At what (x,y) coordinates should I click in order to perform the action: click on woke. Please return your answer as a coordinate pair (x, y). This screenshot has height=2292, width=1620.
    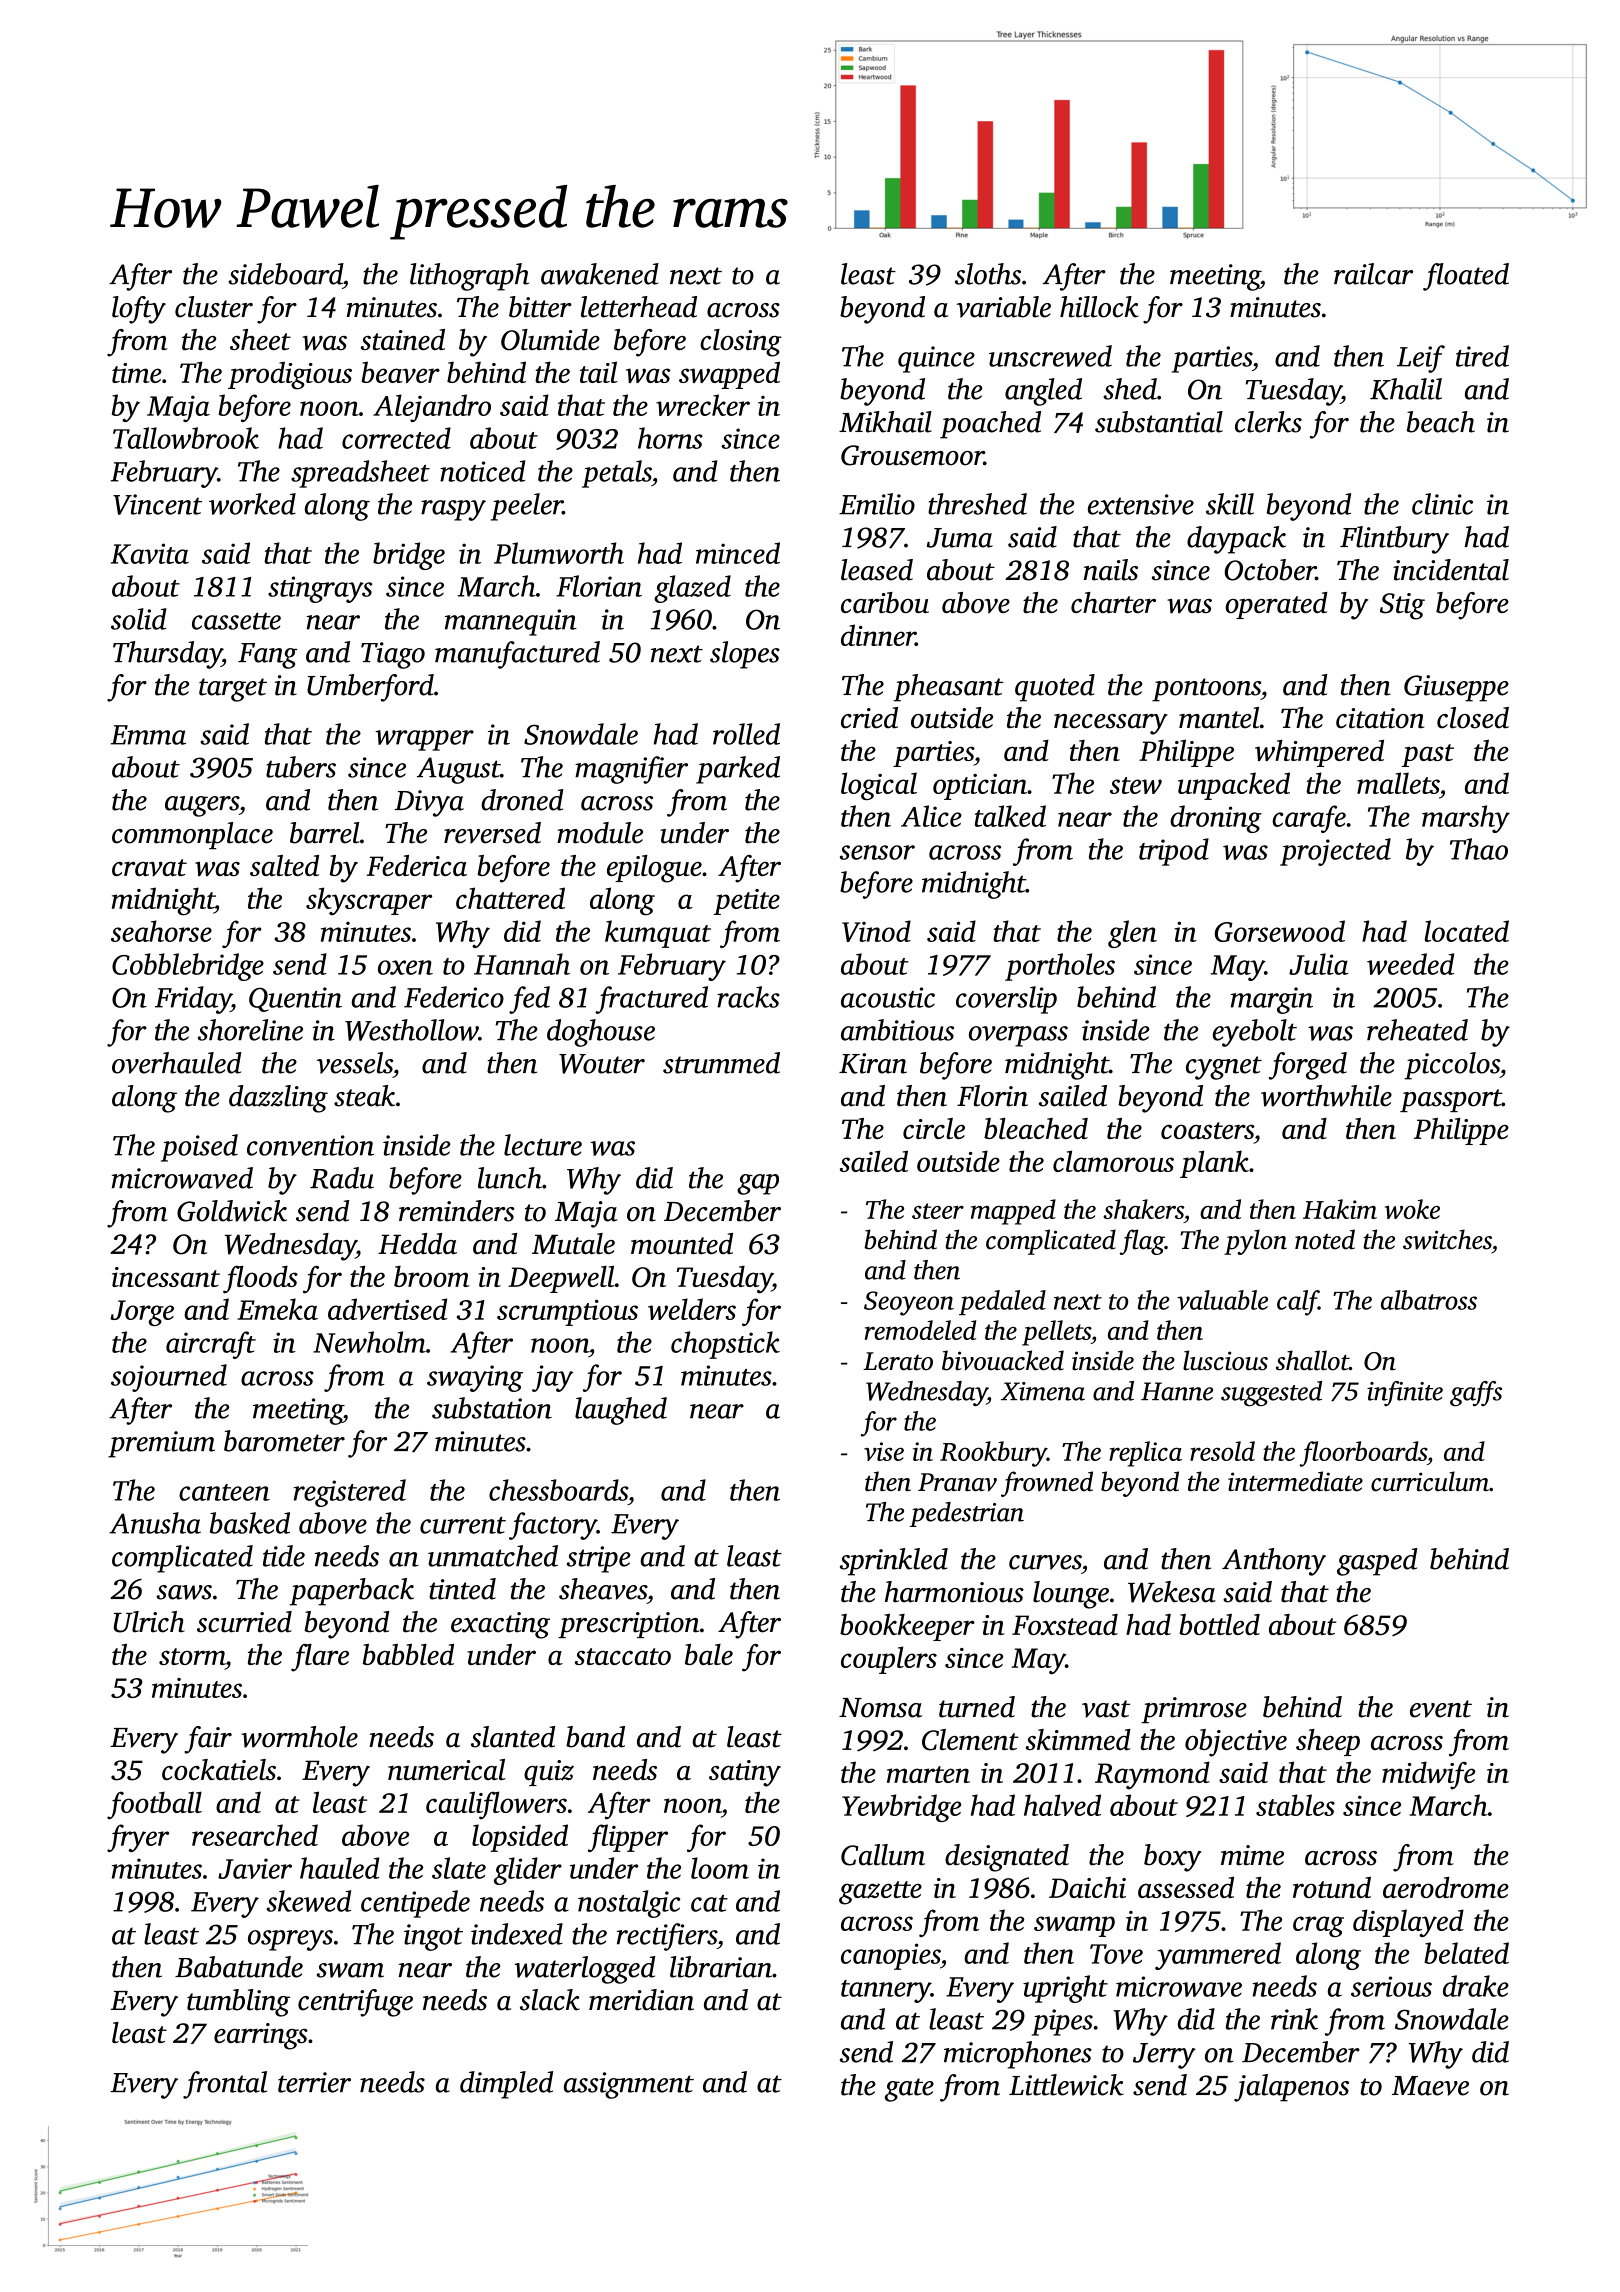
    Looking at the image, I should click on (1412, 1209).
